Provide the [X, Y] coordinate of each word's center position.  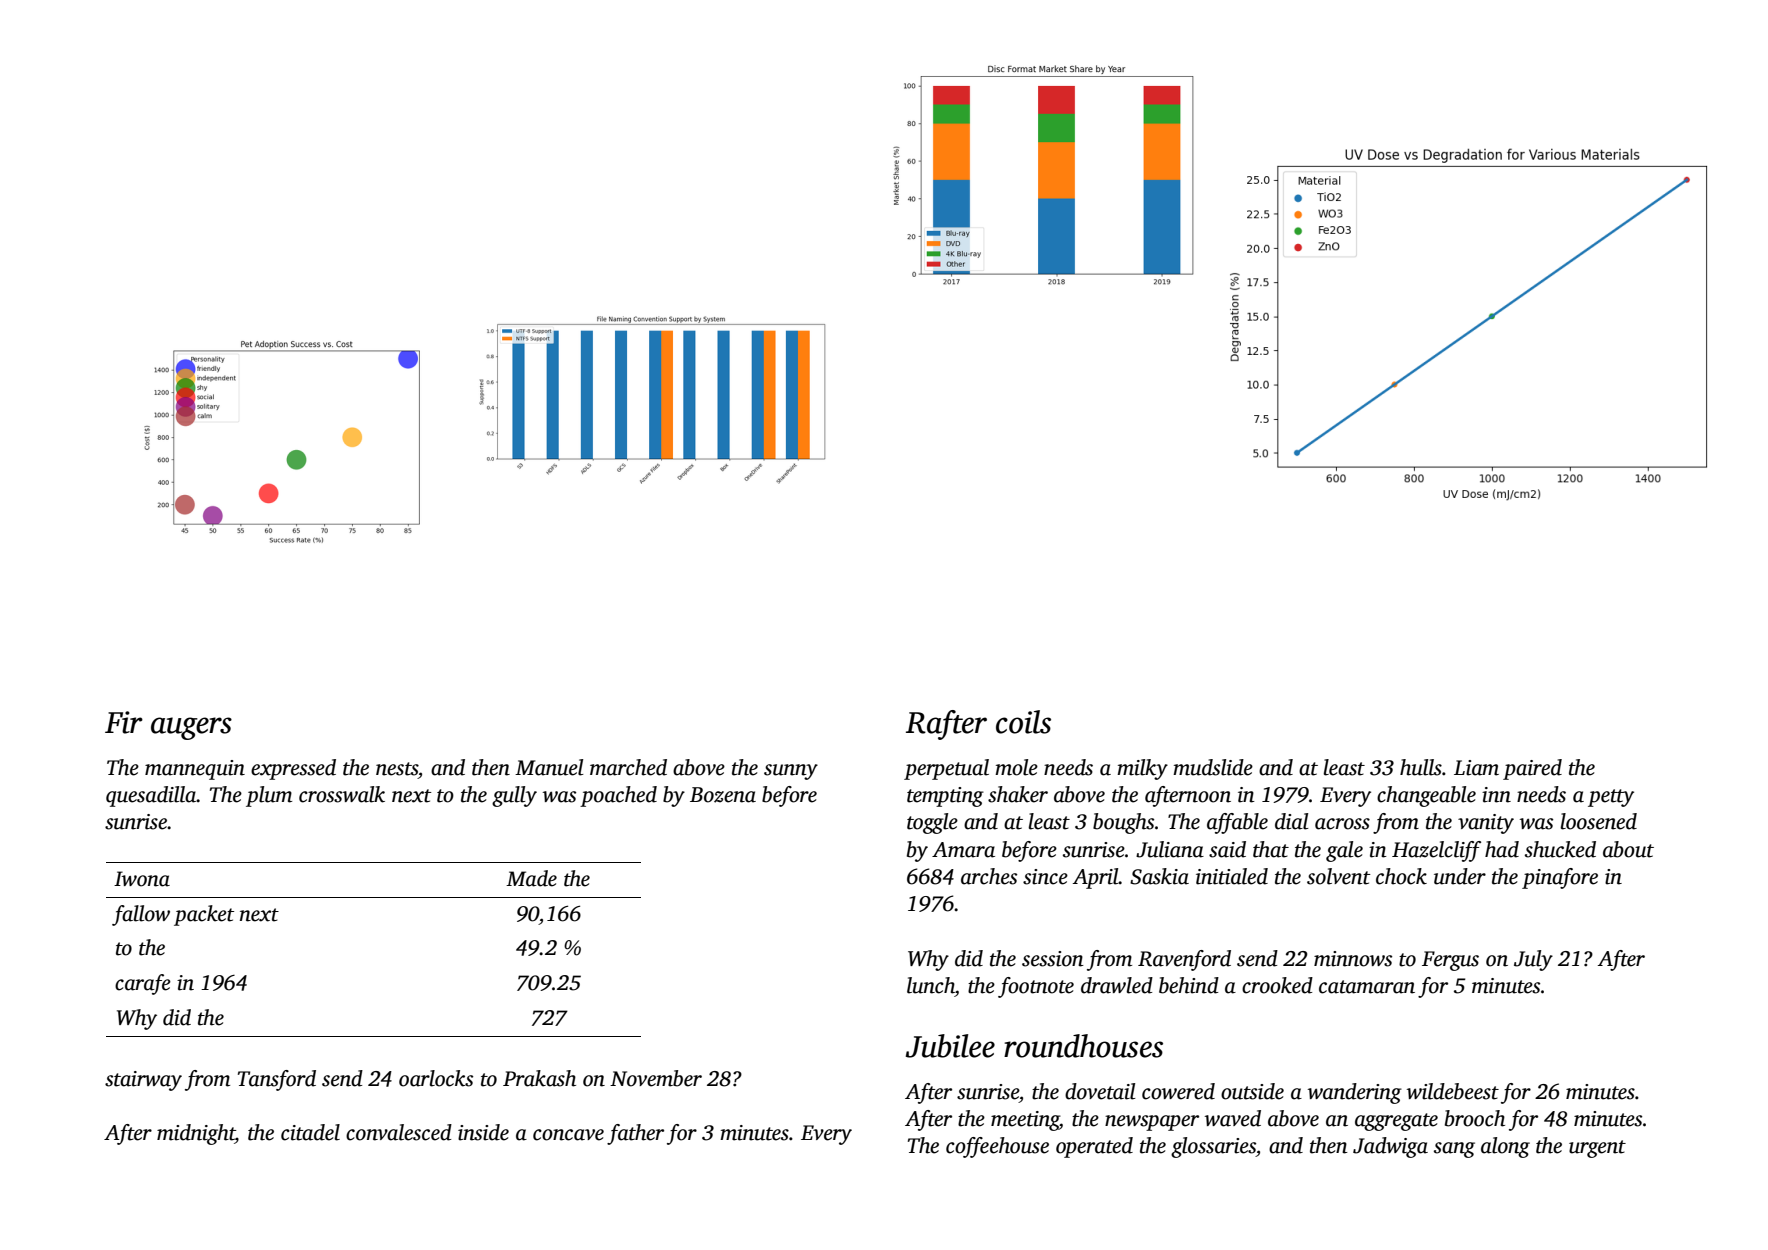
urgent [1597, 1149]
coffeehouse [997, 1147]
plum [269, 796]
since [1045, 877]
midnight [196, 1134]
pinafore [1560, 878]
